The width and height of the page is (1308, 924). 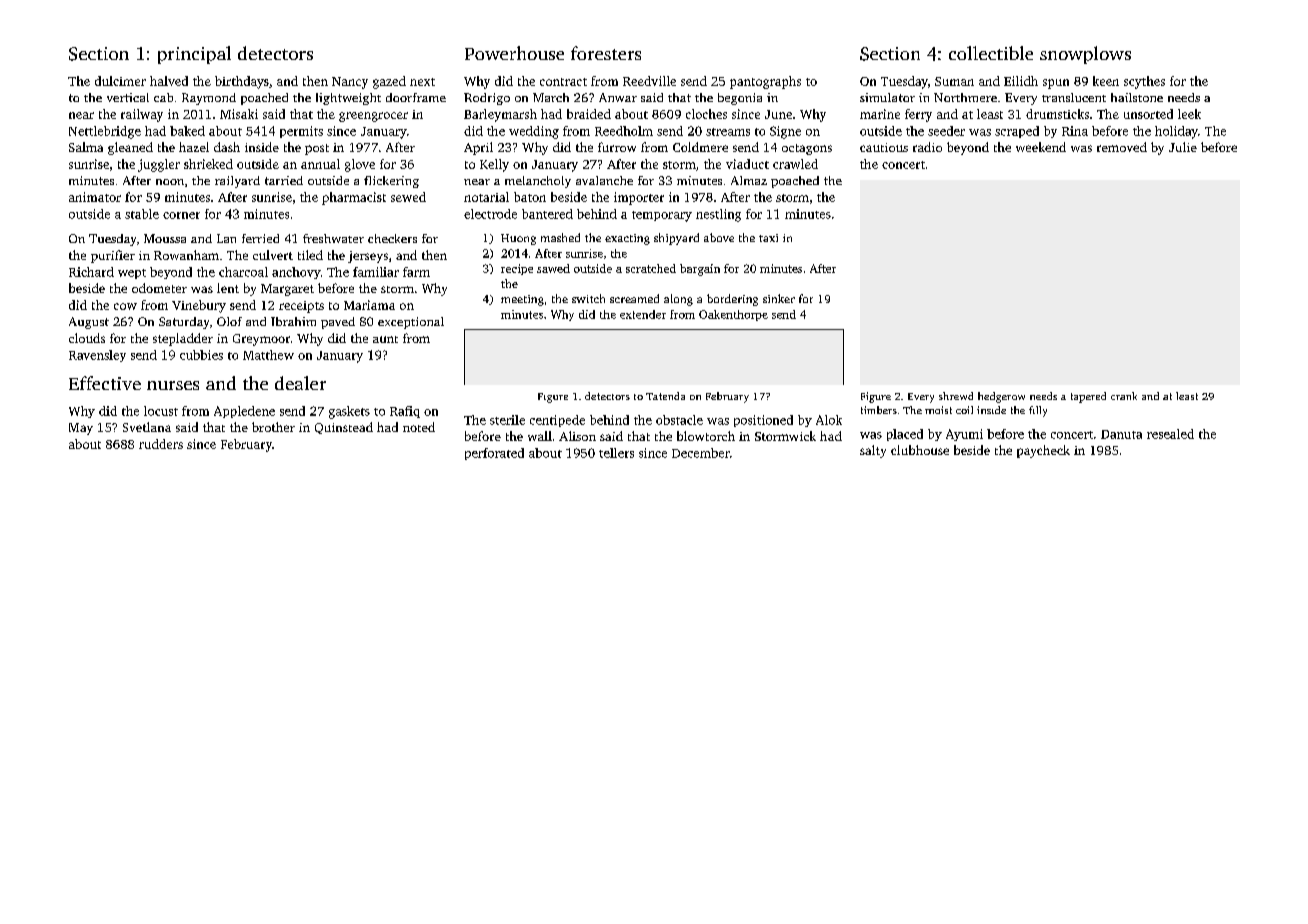 What do you see at coordinates (1183, 147) in the page?
I see `Julie` at bounding box center [1183, 147].
